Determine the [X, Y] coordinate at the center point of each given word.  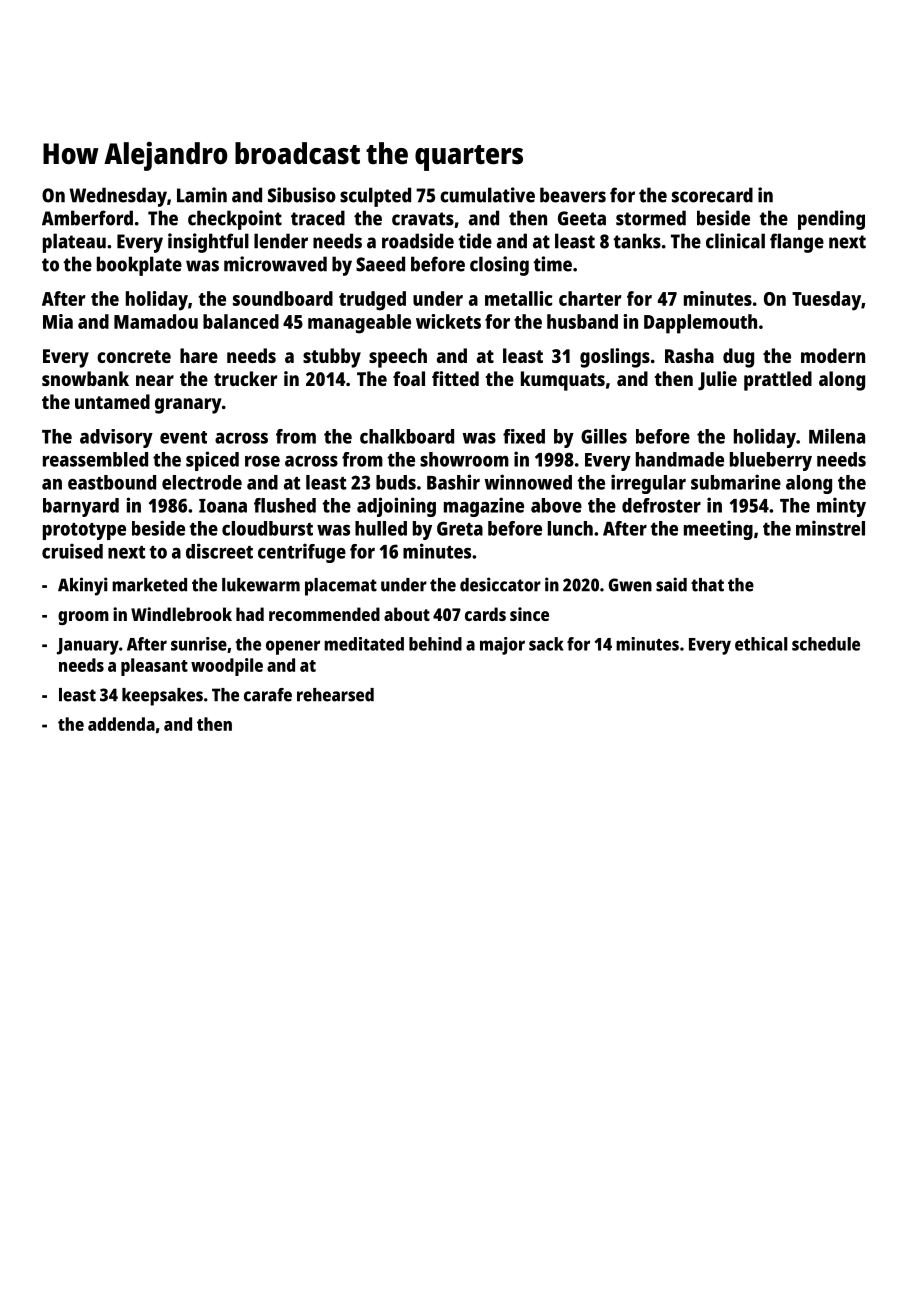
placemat [341, 587]
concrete [134, 356]
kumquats [563, 381]
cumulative [487, 195]
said [671, 584]
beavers [573, 195]
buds [396, 482]
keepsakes [162, 697]
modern [833, 355]
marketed [149, 585]
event [183, 437]
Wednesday [118, 197]
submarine [736, 482]
